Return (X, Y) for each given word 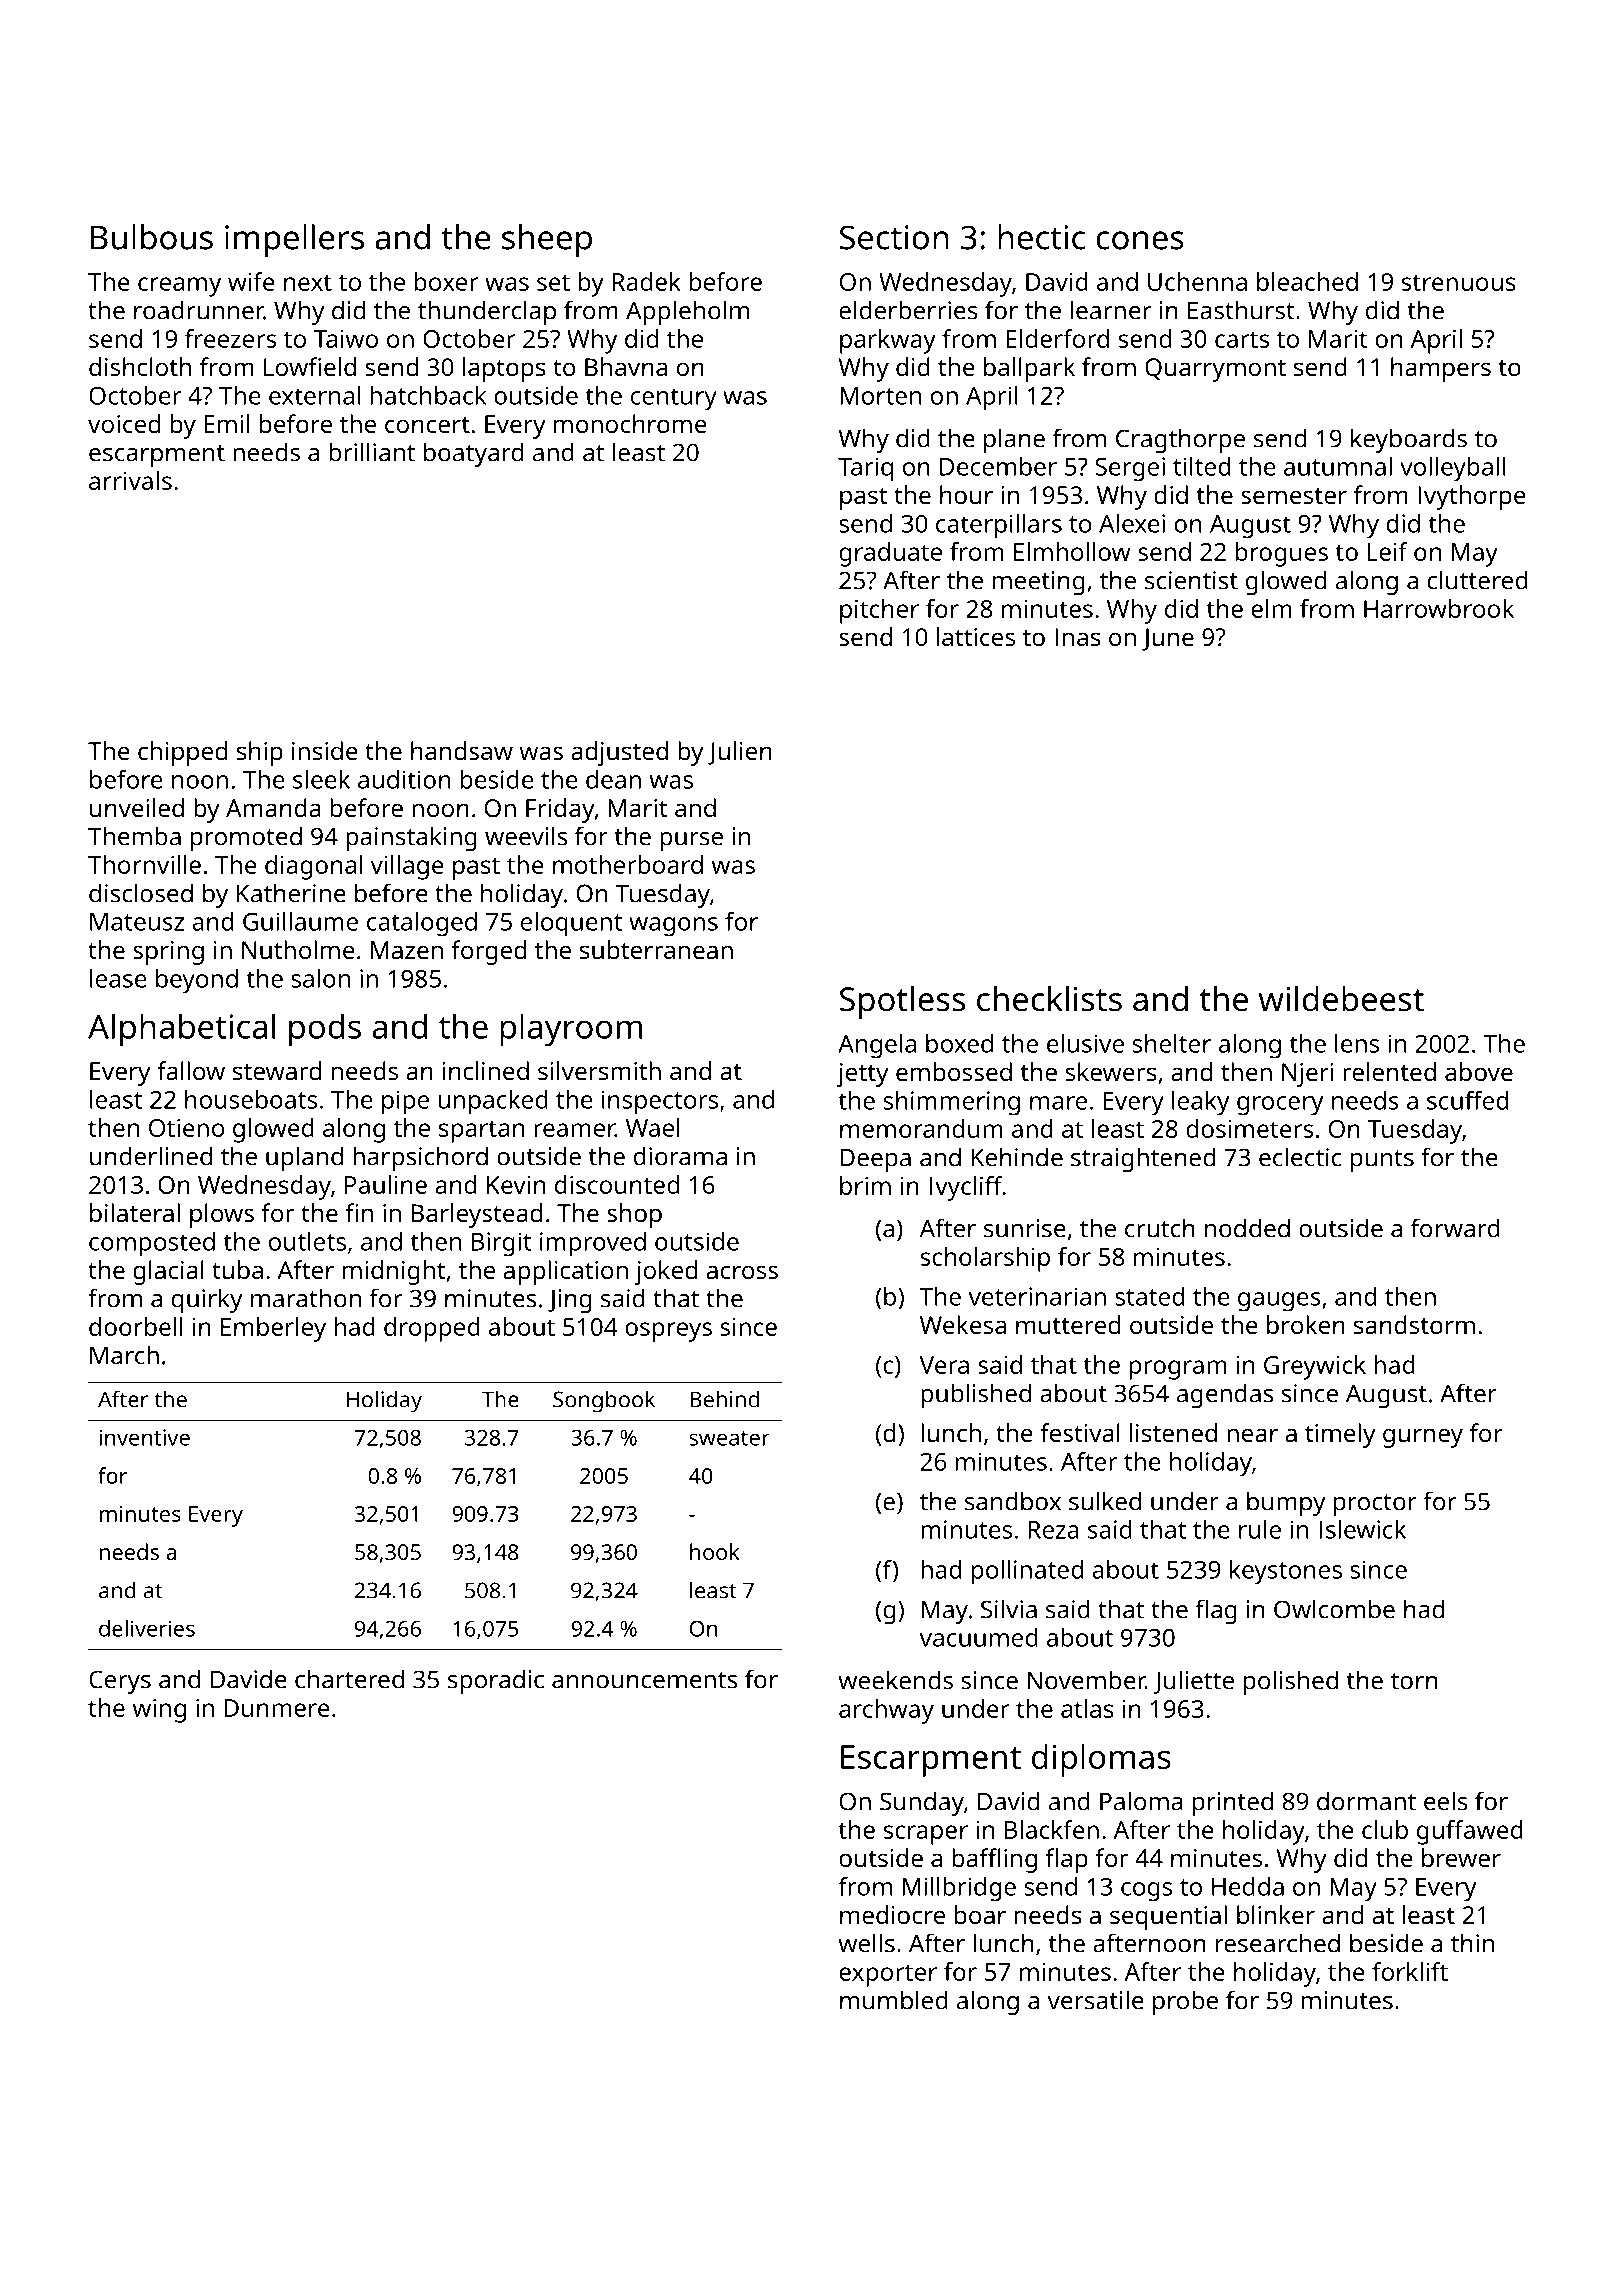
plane (1014, 440)
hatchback (428, 395)
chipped (182, 753)
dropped (432, 1329)
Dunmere (277, 1708)
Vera (944, 1365)
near (1252, 1435)
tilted (1201, 466)
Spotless (902, 1002)
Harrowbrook (1439, 608)
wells (866, 1943)
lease (118, 978)
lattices (976, 636)
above (1479, 1071)
